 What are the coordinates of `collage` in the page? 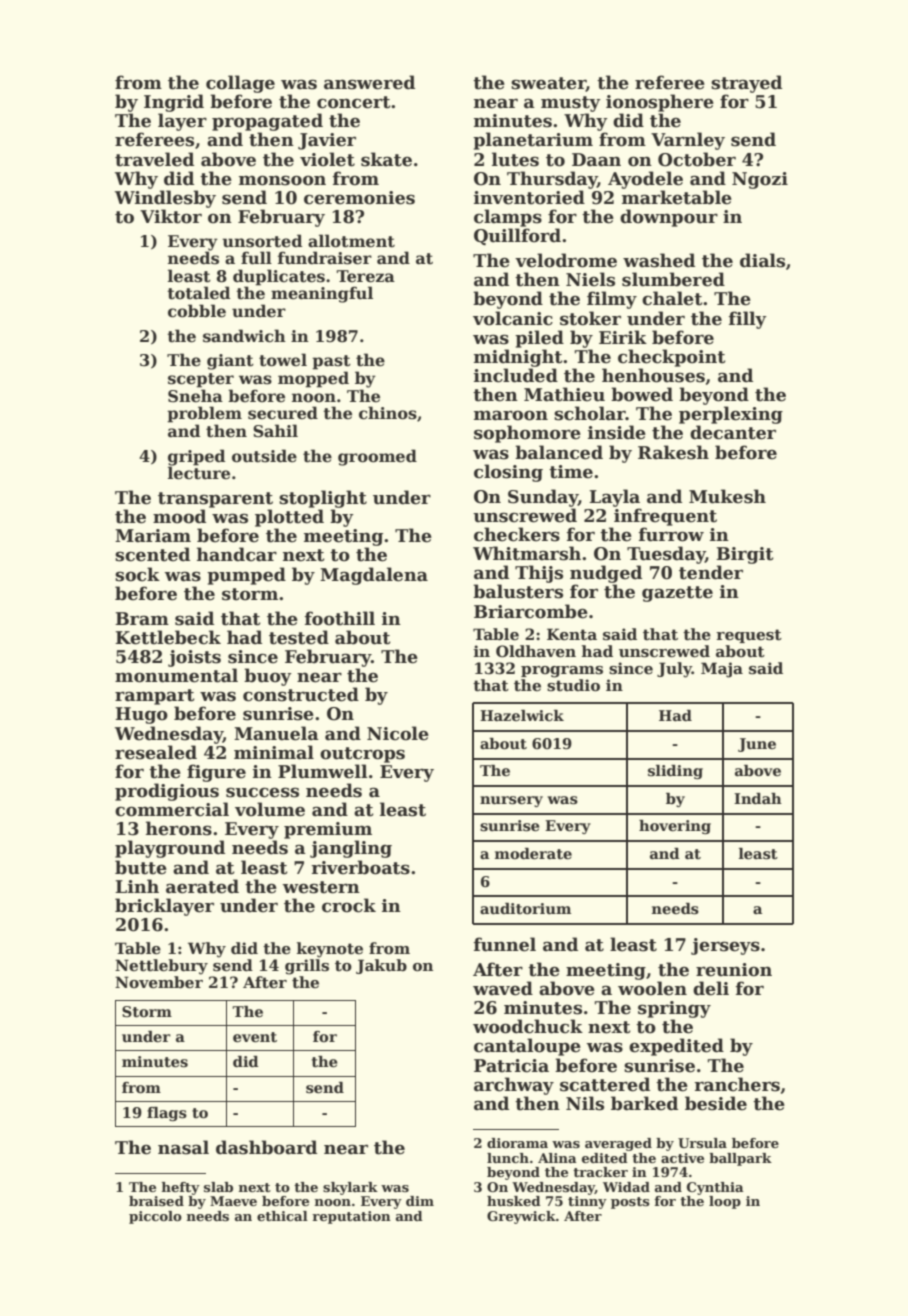 It's located at (240, 84).
